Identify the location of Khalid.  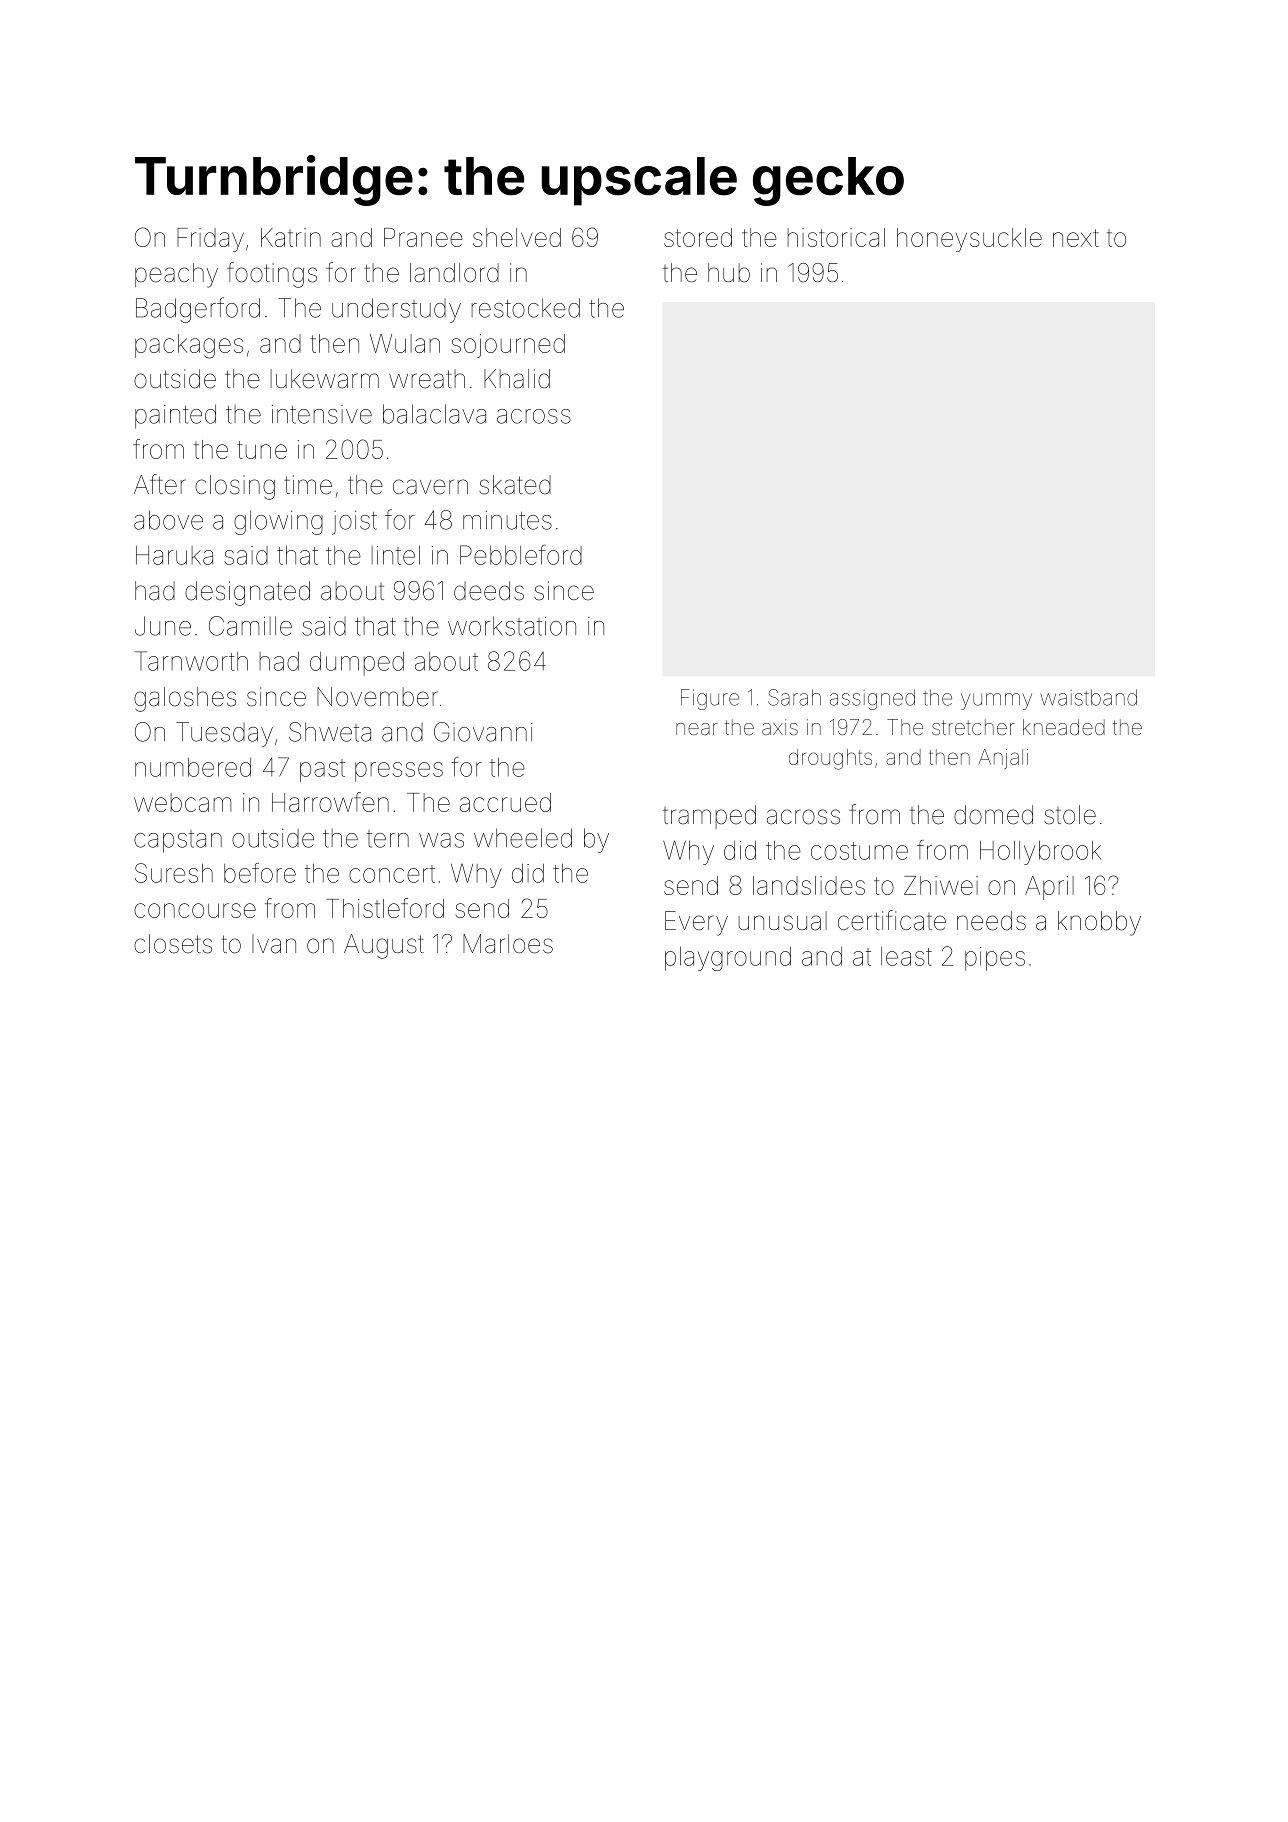
(517, 379).
